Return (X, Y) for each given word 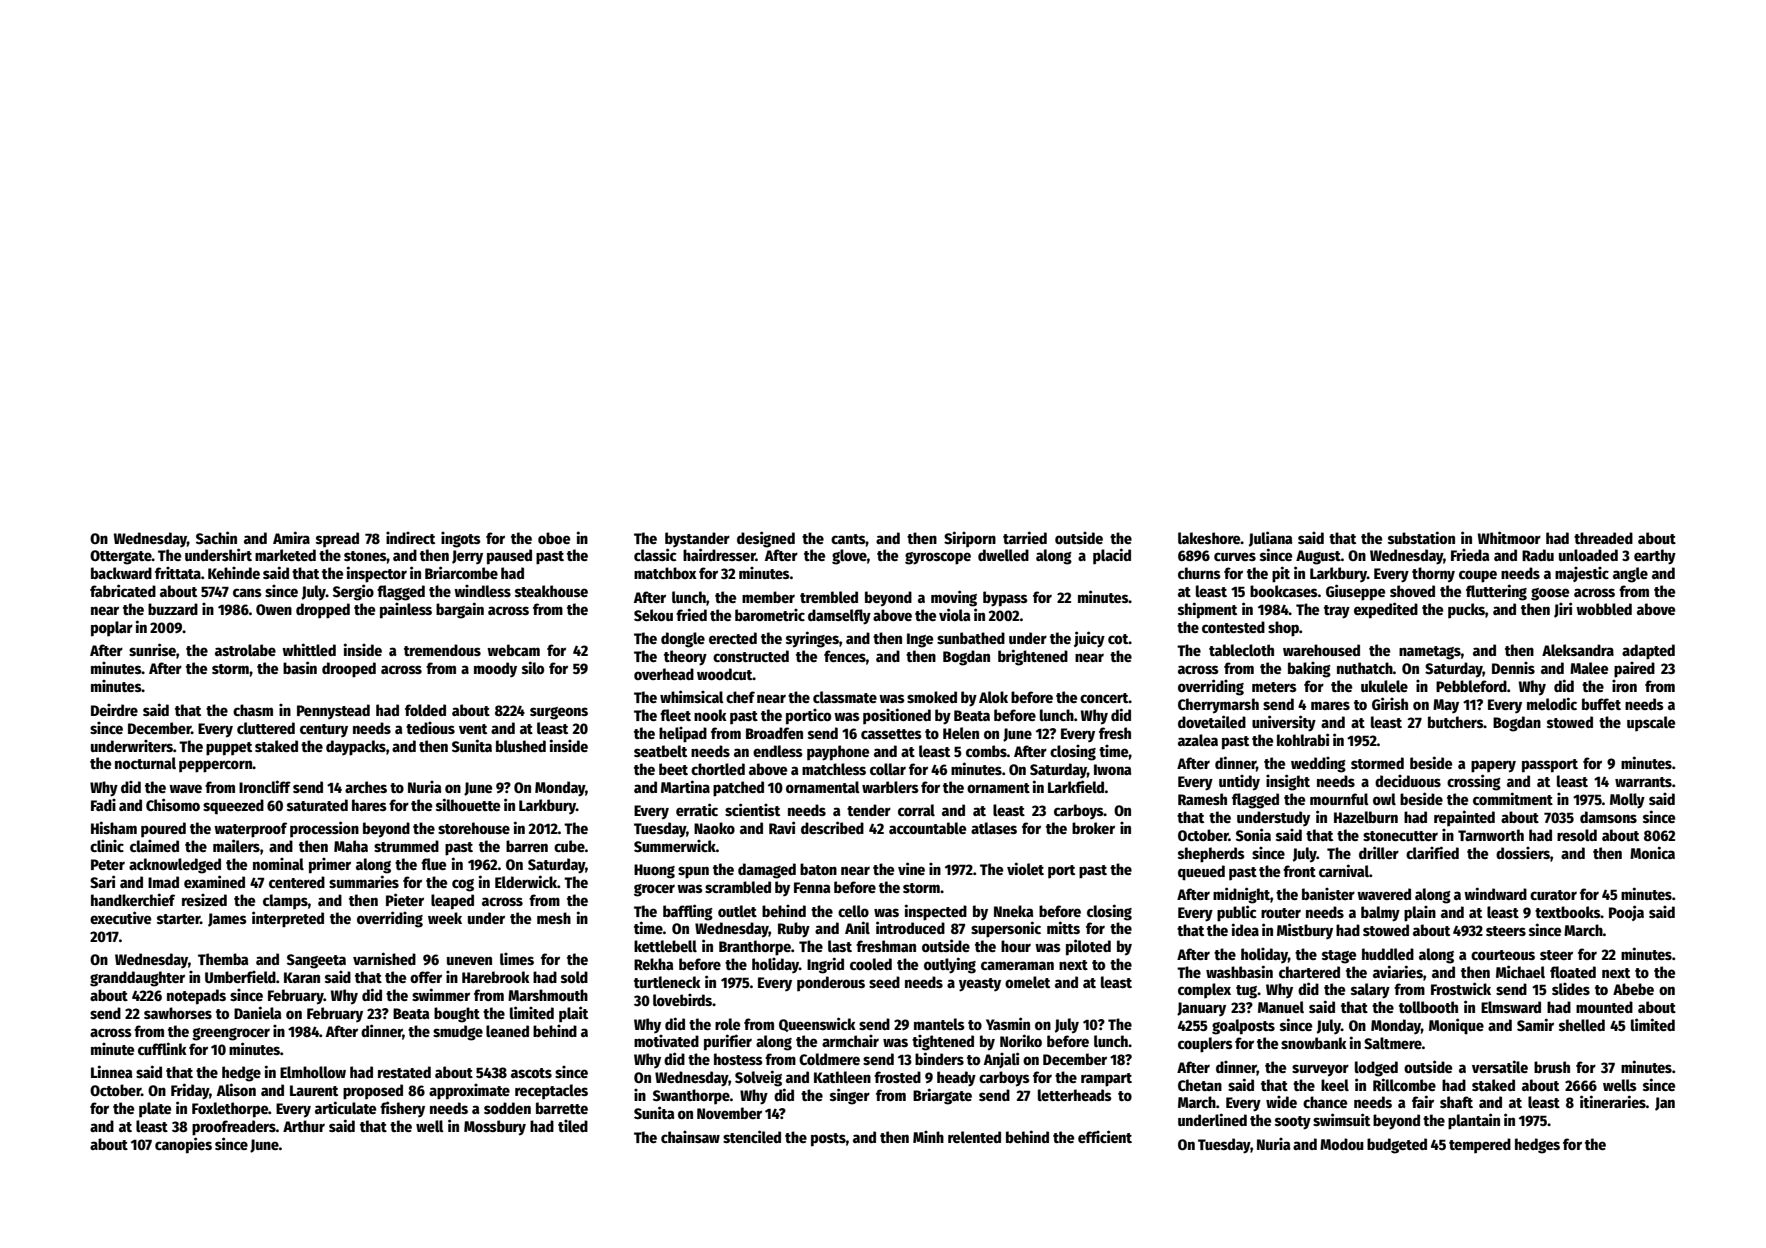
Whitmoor (1509, 537)
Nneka (1014, 911)
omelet (1027, 982)
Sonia (1253, 834)
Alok (993, 697)
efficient (1105, 1136)
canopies (183, 1145)
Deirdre (114, 710)
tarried (1025, 537)
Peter (108, 864)
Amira (291, 537)
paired (1634, 670)
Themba (223, 959)
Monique (1456, 1026)
